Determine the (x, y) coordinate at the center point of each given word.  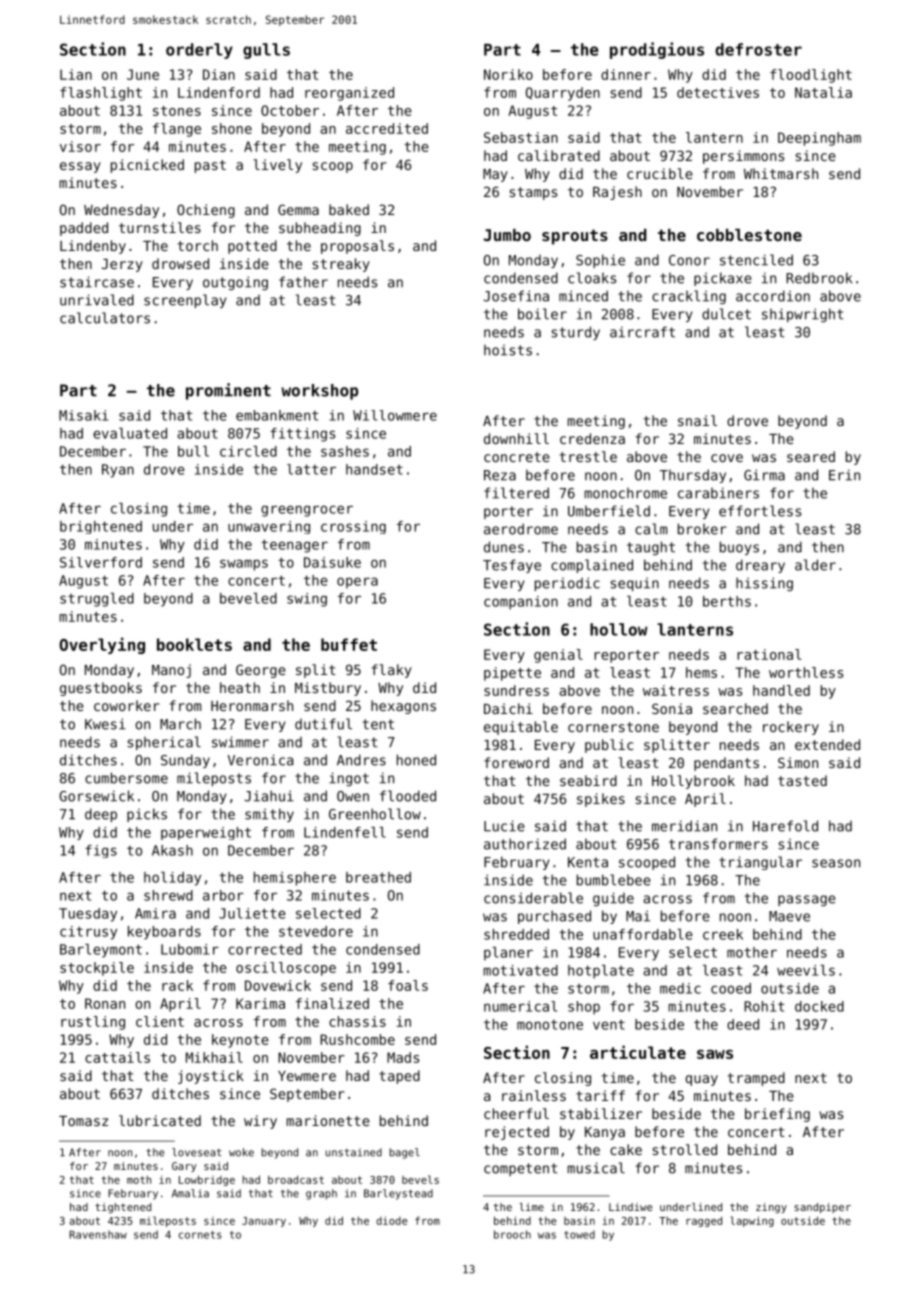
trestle (588, 456)
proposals (357, 247)
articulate (638, 1052)
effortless (760, 511)
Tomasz (83, 1121)
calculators (105, 318)
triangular (760, 863)
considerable (533, 898)
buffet (349, 644)
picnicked (147, 166)
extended (827, 744)
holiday (172, 879)
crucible (660, 173)
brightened (101, 527)
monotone (550, 1024)
